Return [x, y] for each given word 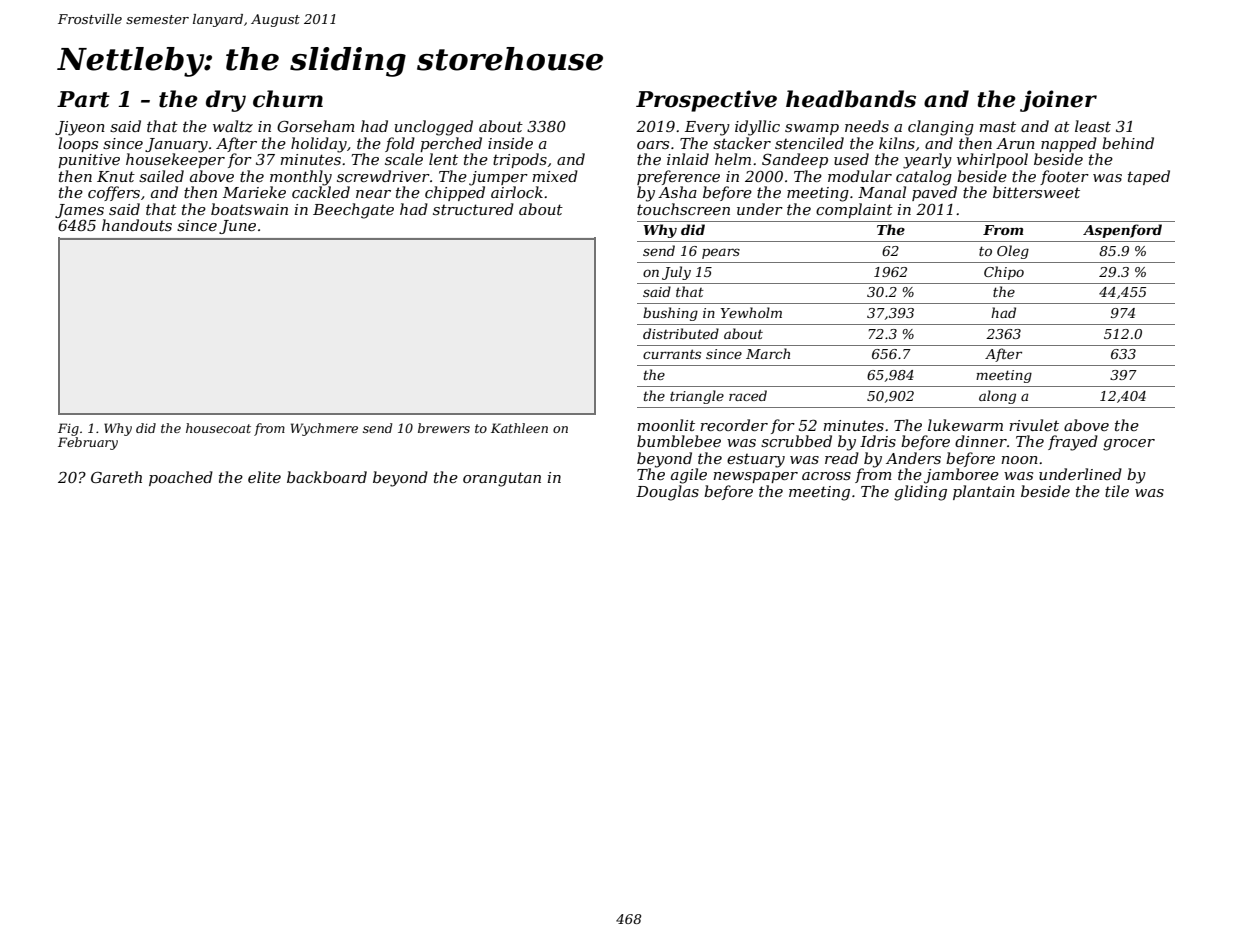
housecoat [218, 428]
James [79, 211]
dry [226, 101]
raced [748, 395]
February [88, 443]
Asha [677, 192]
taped [1149, 177]
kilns [897, 143]
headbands [851, 99]
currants [672, 354]
